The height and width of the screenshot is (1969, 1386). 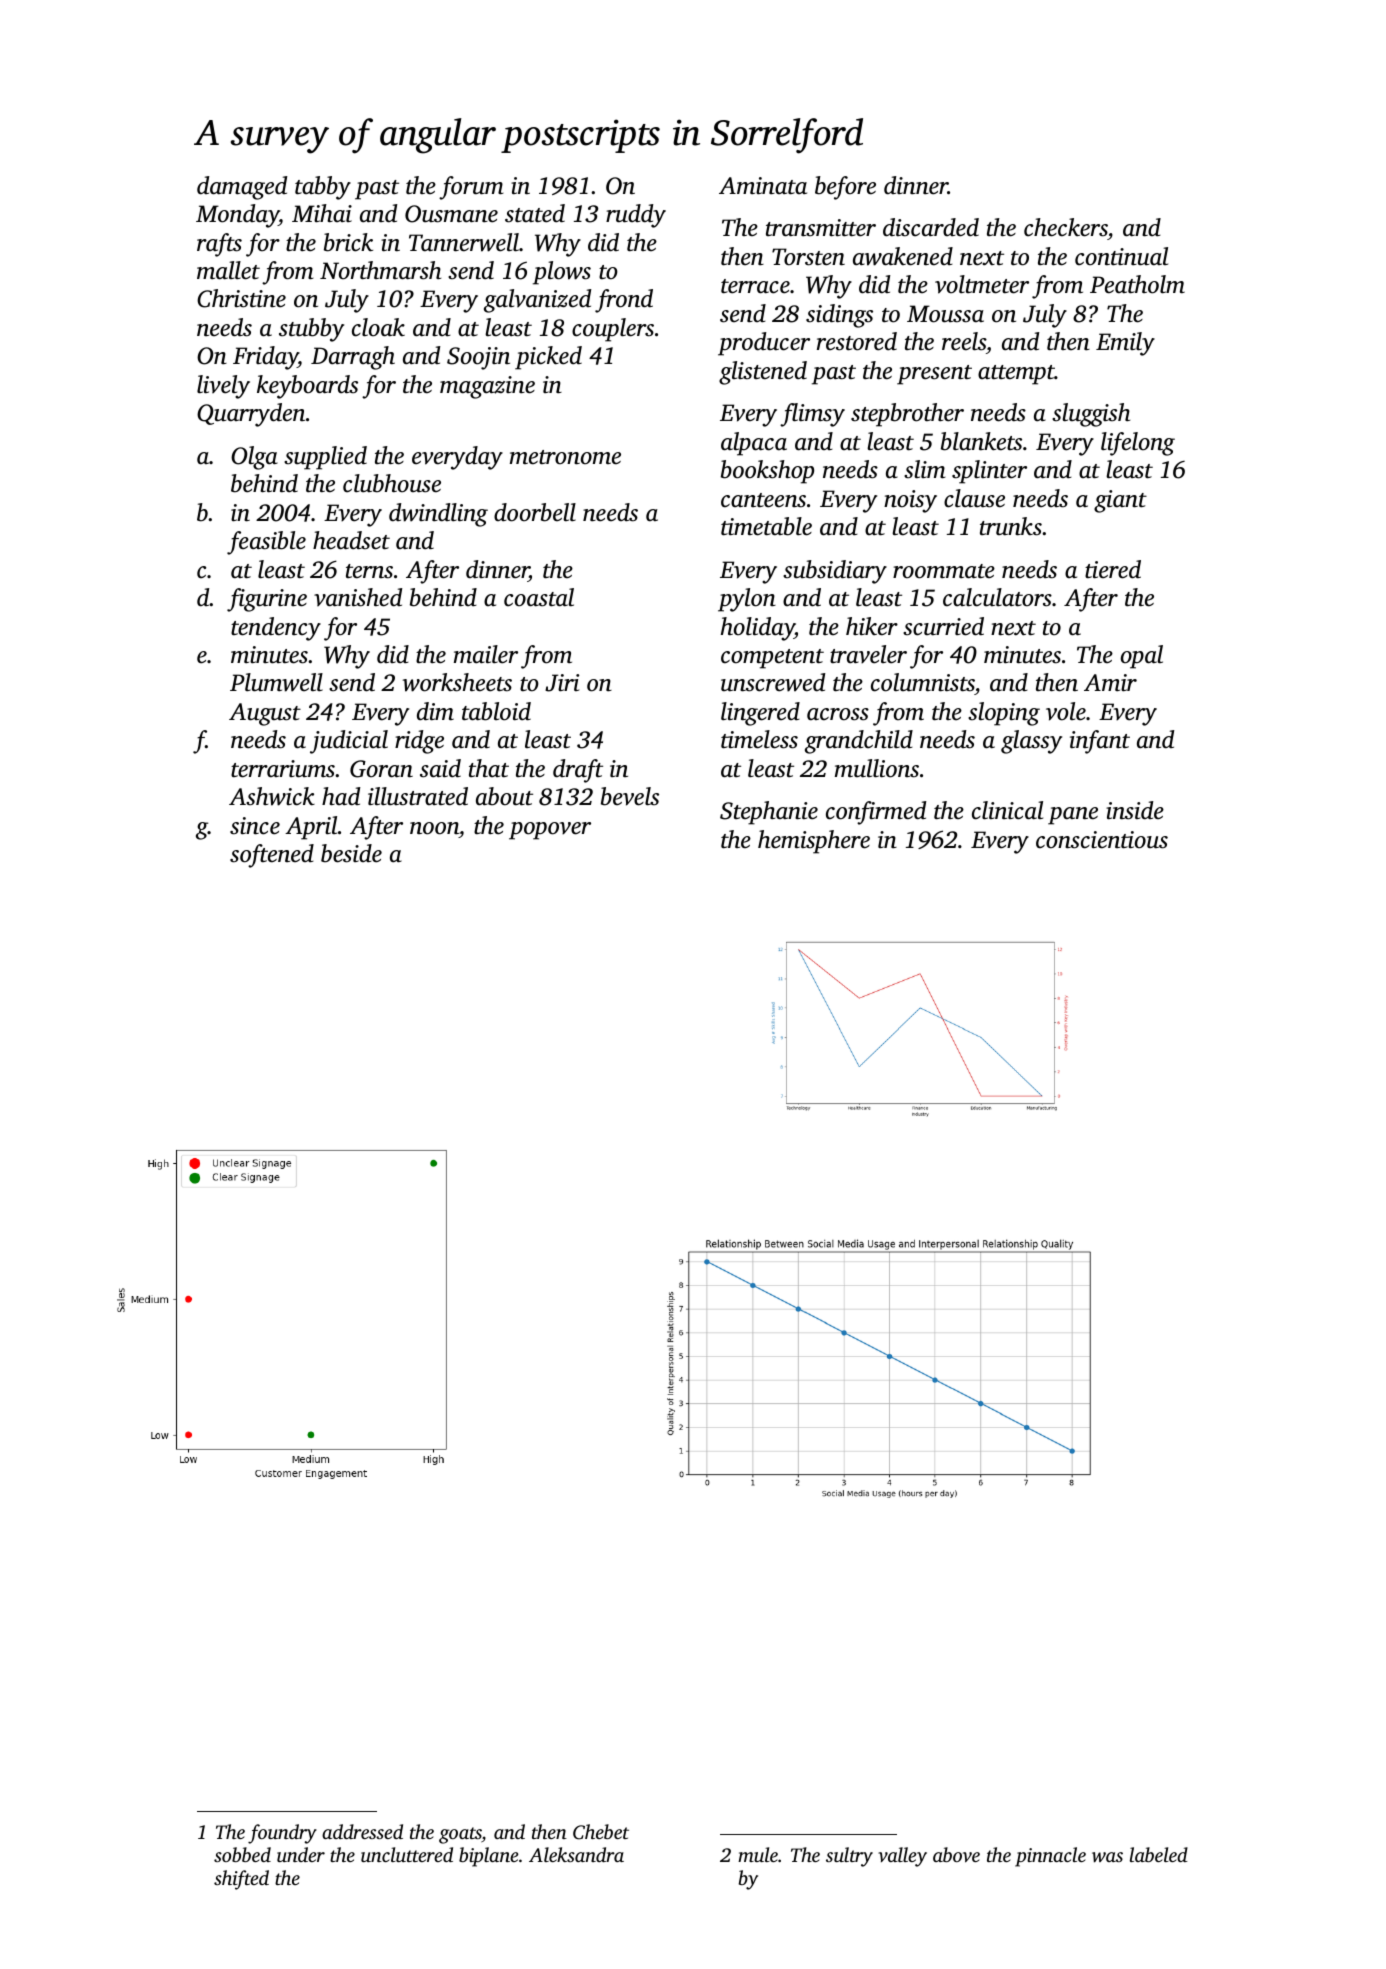 What do you see at coordinates (223, 387) in the screenshot?
I see `lively` at bounding box center [223, 387].
